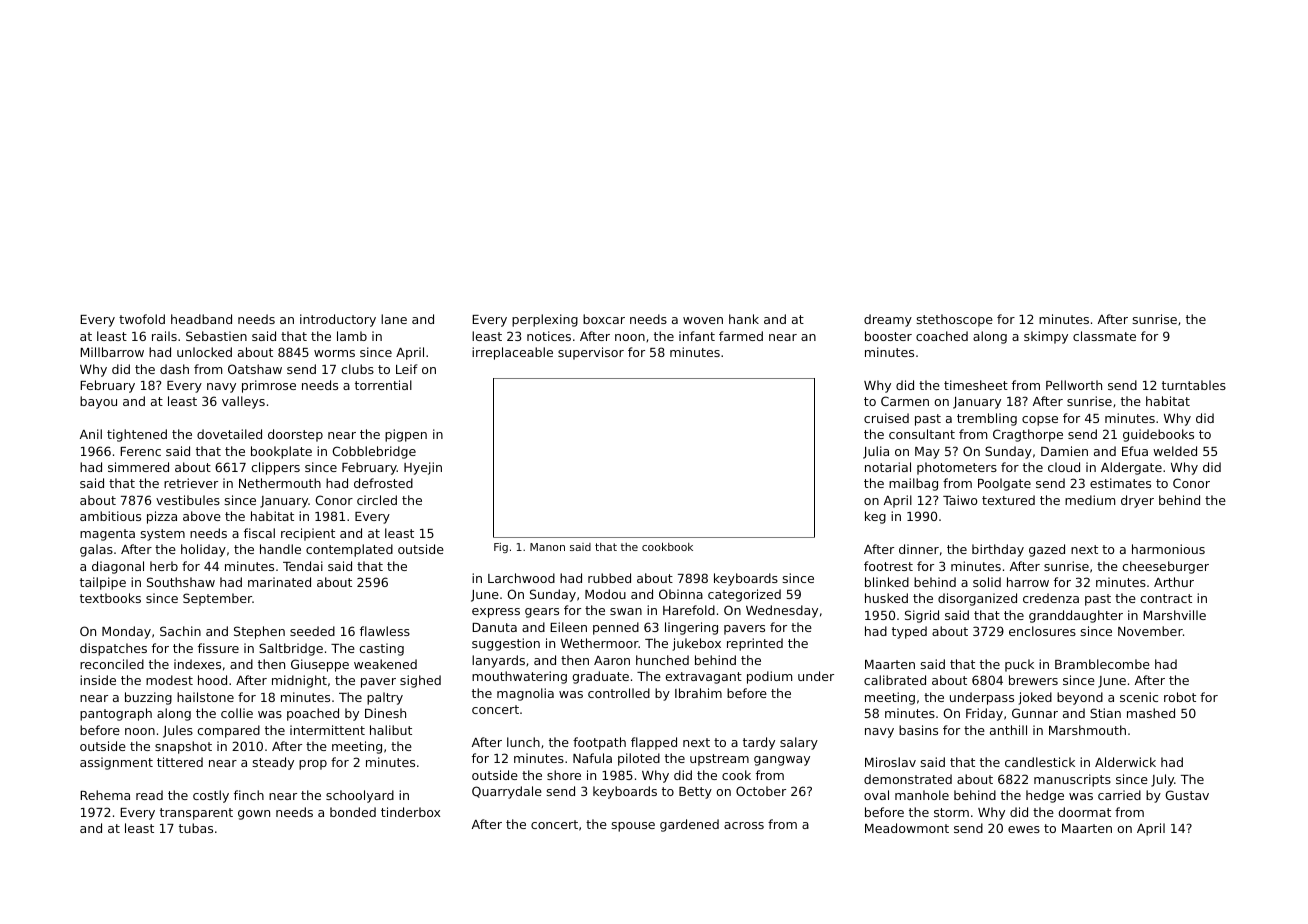  Describe the element at coordinates (512, 353) in the screenshot. I see `irreplaceable` at that location.
